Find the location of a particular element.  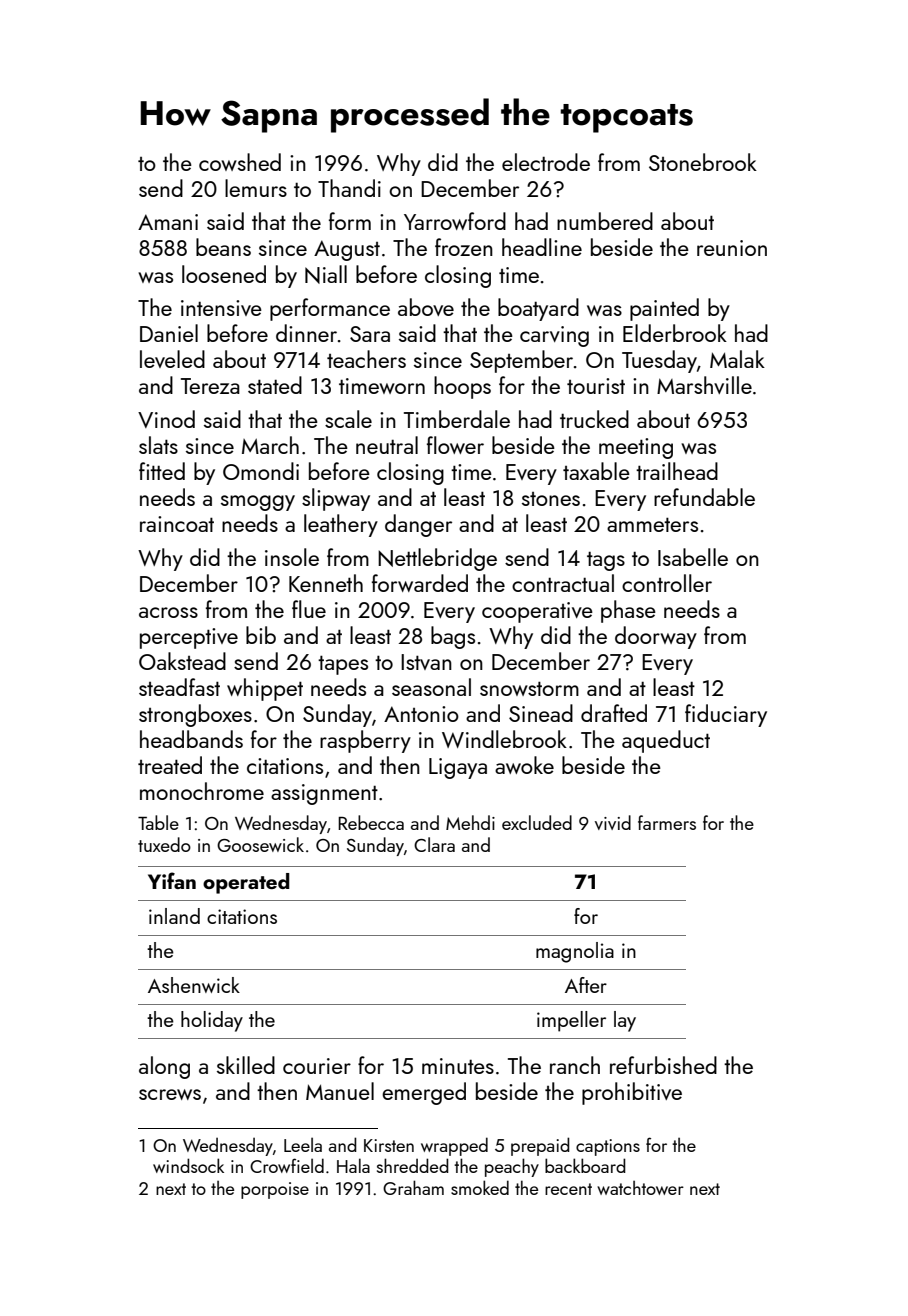

screws is located at coordinates (170, 1094).
